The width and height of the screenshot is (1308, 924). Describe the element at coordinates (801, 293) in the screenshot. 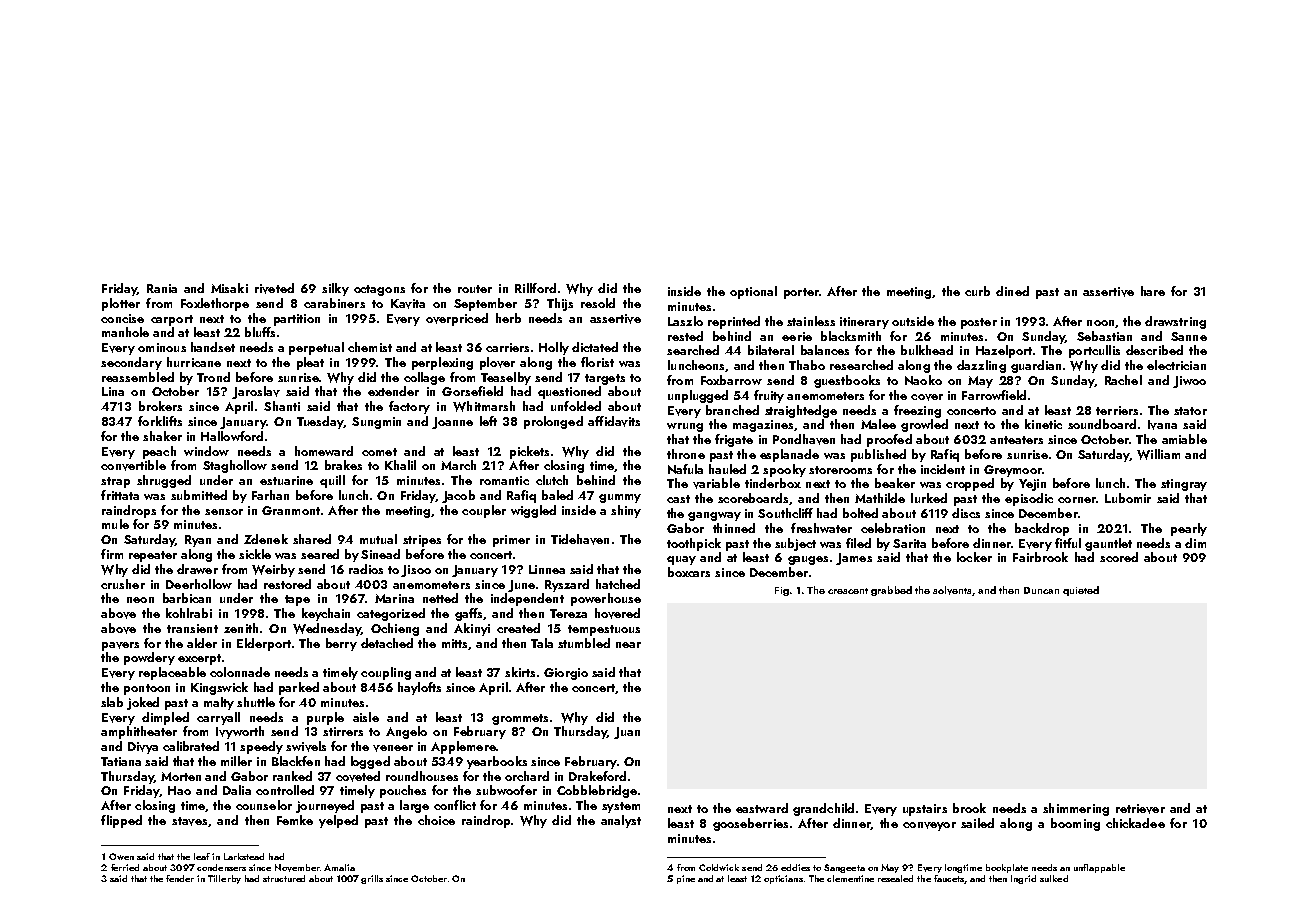

I see `porter` at that location.
